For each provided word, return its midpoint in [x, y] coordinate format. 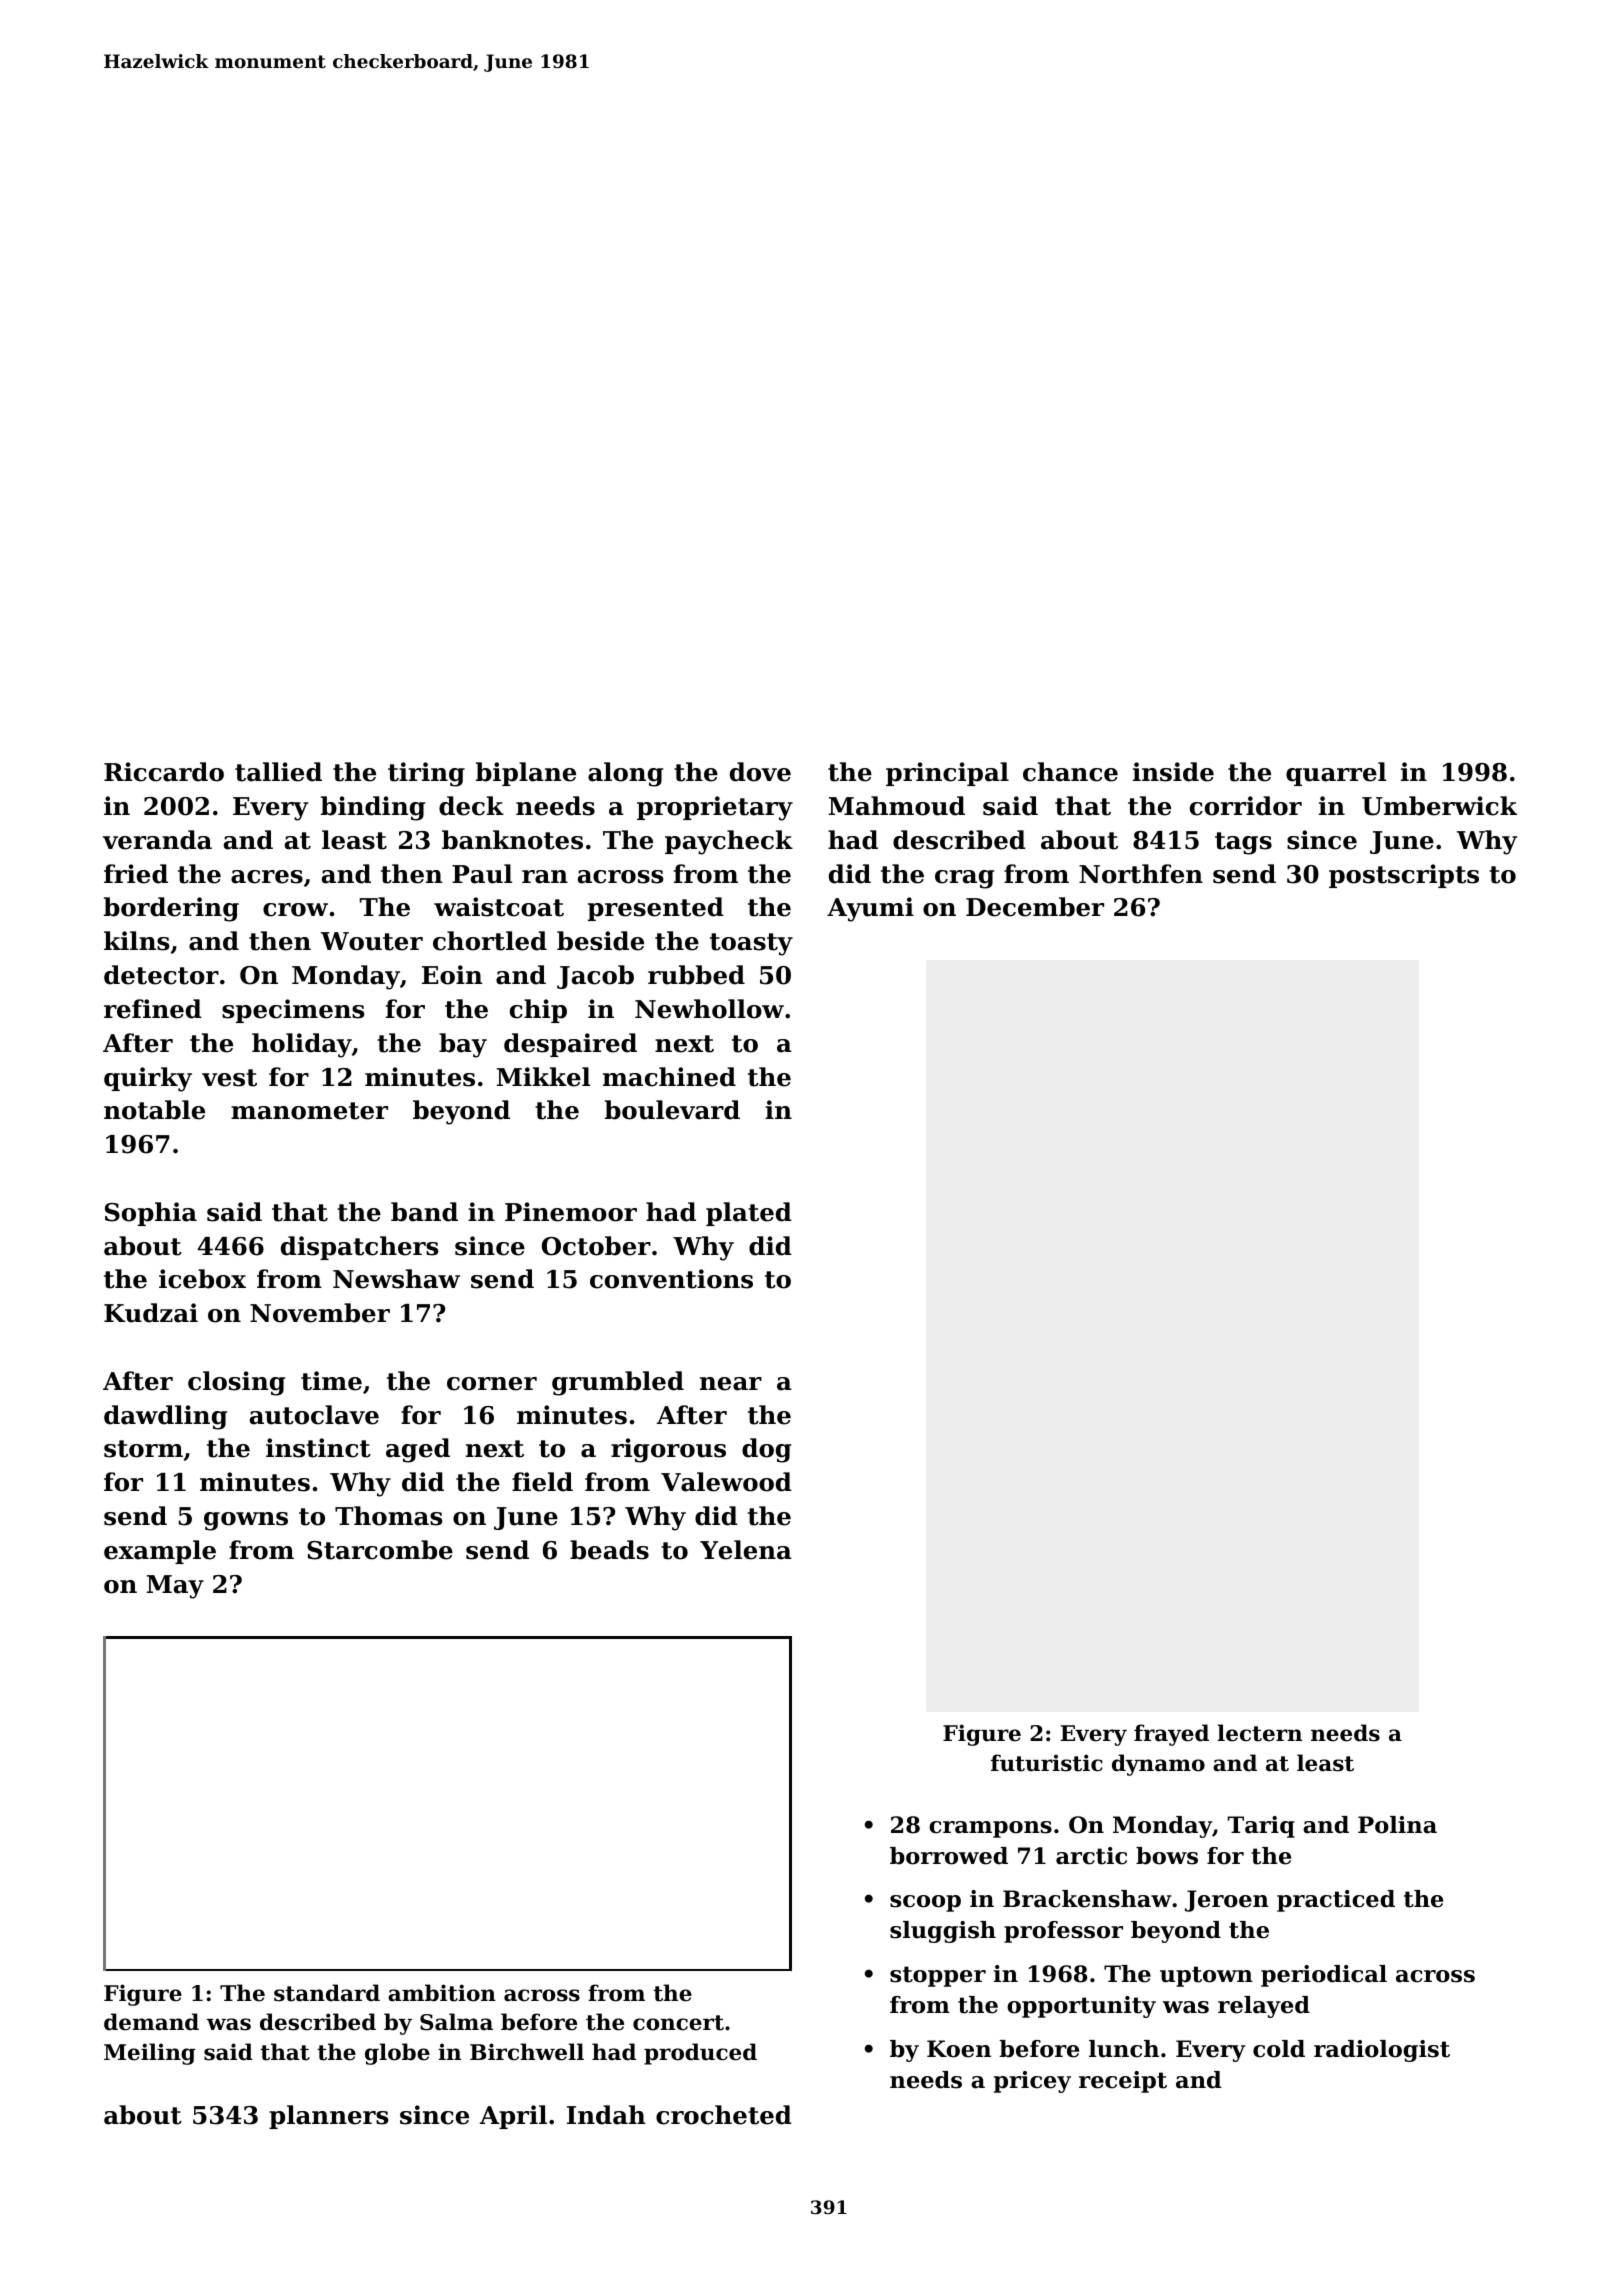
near [731, 1384]
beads [609, 1550]
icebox [202, 1279]
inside [1173, 772]
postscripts [1404, 876]
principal [947, 774]
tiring [426, 774]
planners [328, 2117]
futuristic [1047, 1763]
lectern [1259, 1733]
